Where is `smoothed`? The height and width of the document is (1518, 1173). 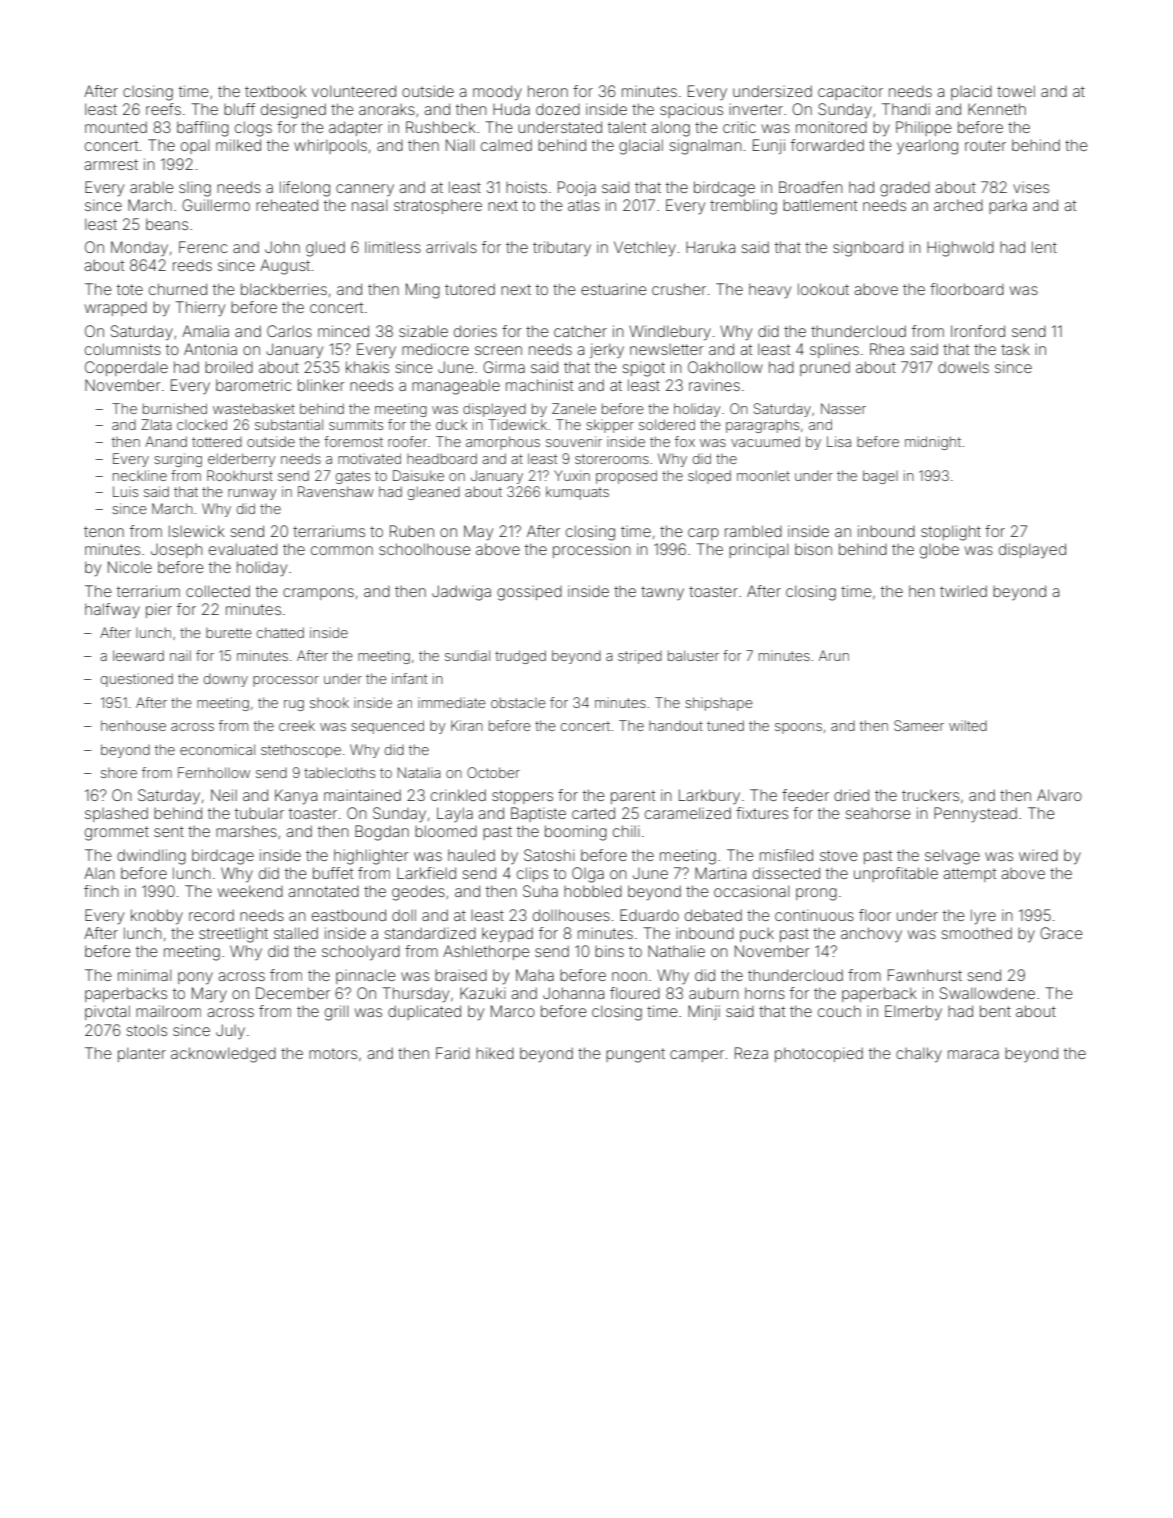 smoothed is located at coordinates (976, 933).
